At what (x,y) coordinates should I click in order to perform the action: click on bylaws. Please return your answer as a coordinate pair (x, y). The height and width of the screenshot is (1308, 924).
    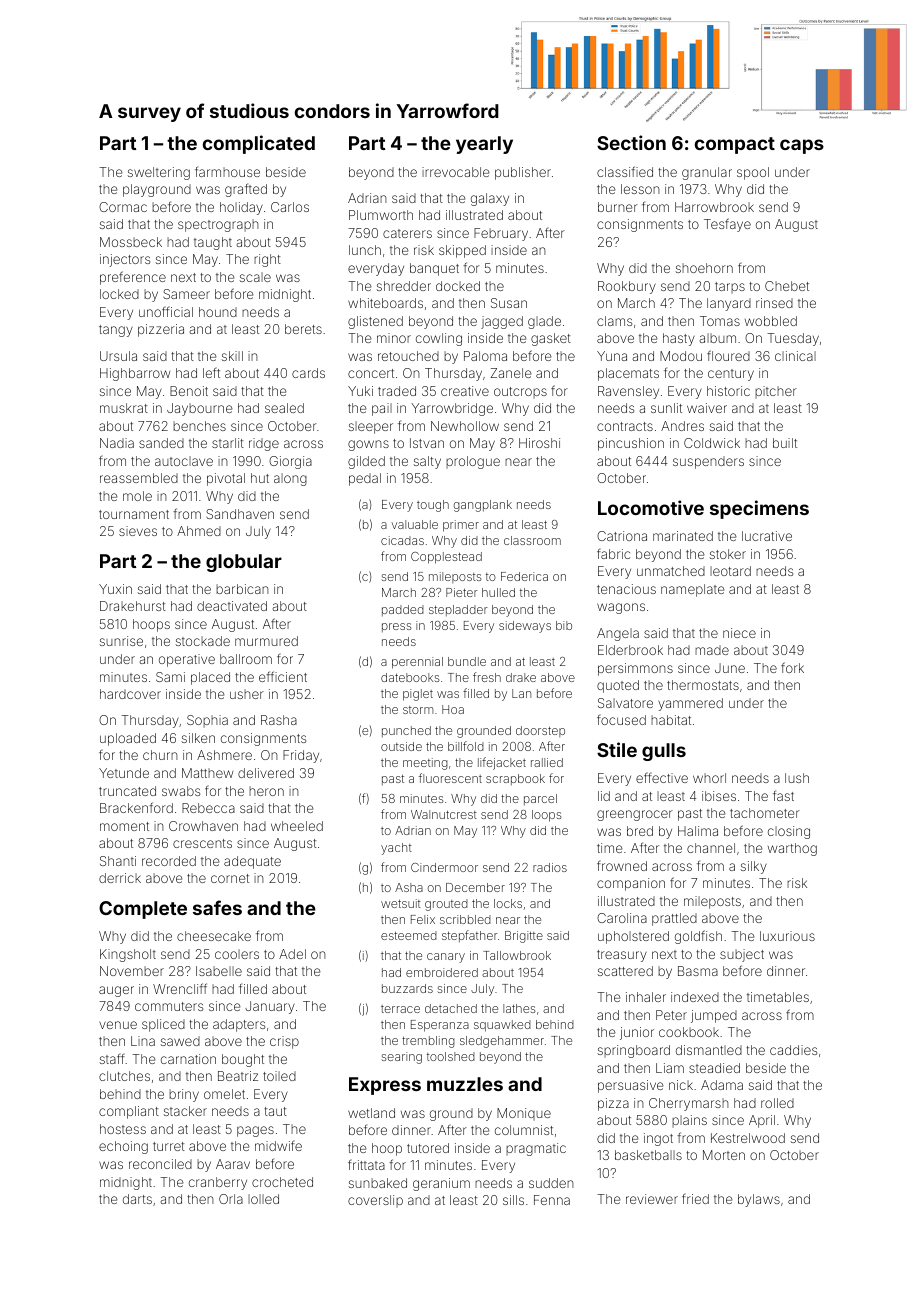
    Looking at the image, I should click on (759, 1200).
